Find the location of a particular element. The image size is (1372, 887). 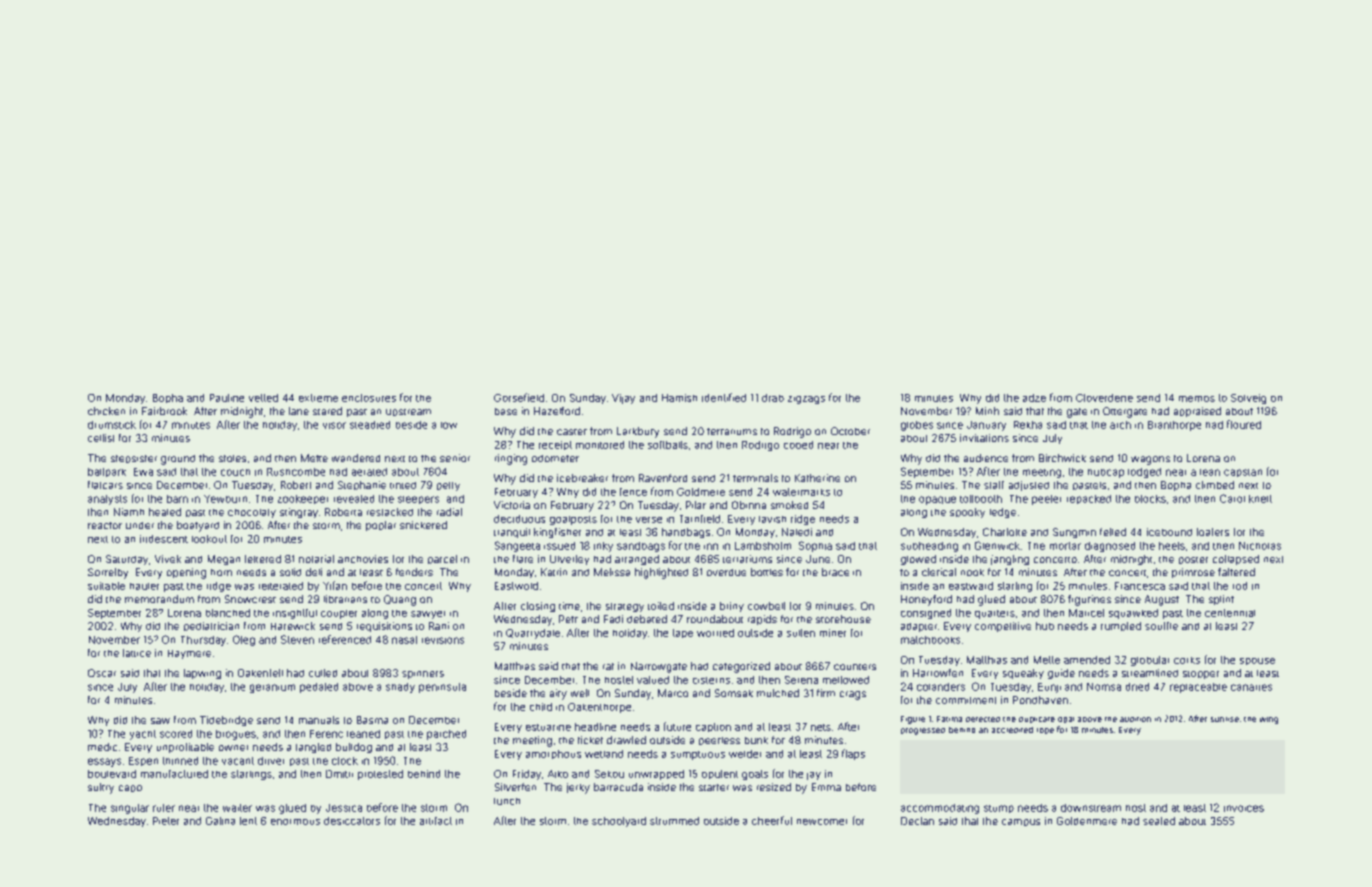

Oscar is located at coordinates (102, 673).
